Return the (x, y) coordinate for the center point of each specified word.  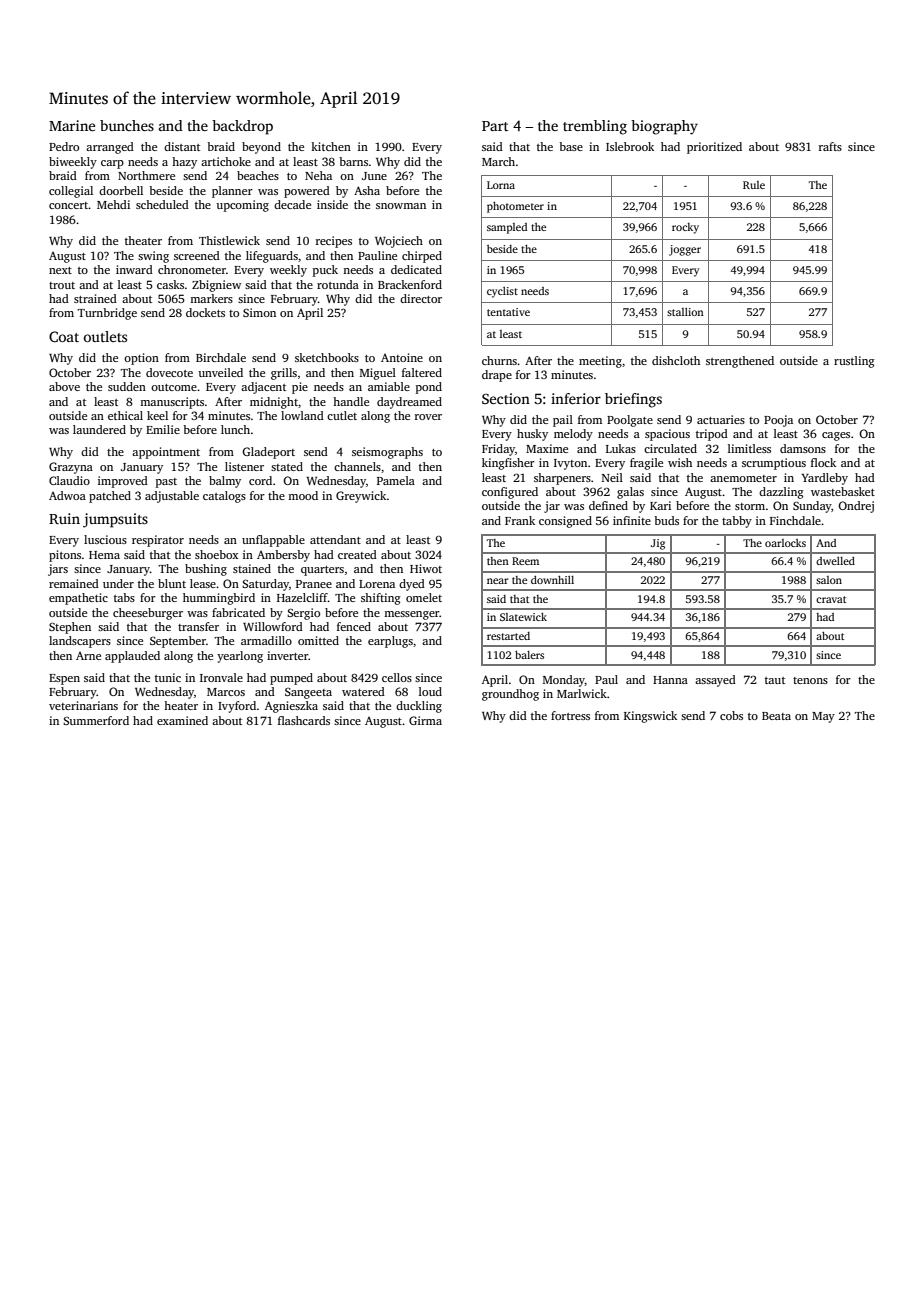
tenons (810, 680)
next (60, 270)
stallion (685, 312)
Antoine (402, 357)
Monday (564, 681)
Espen (64, 679)
